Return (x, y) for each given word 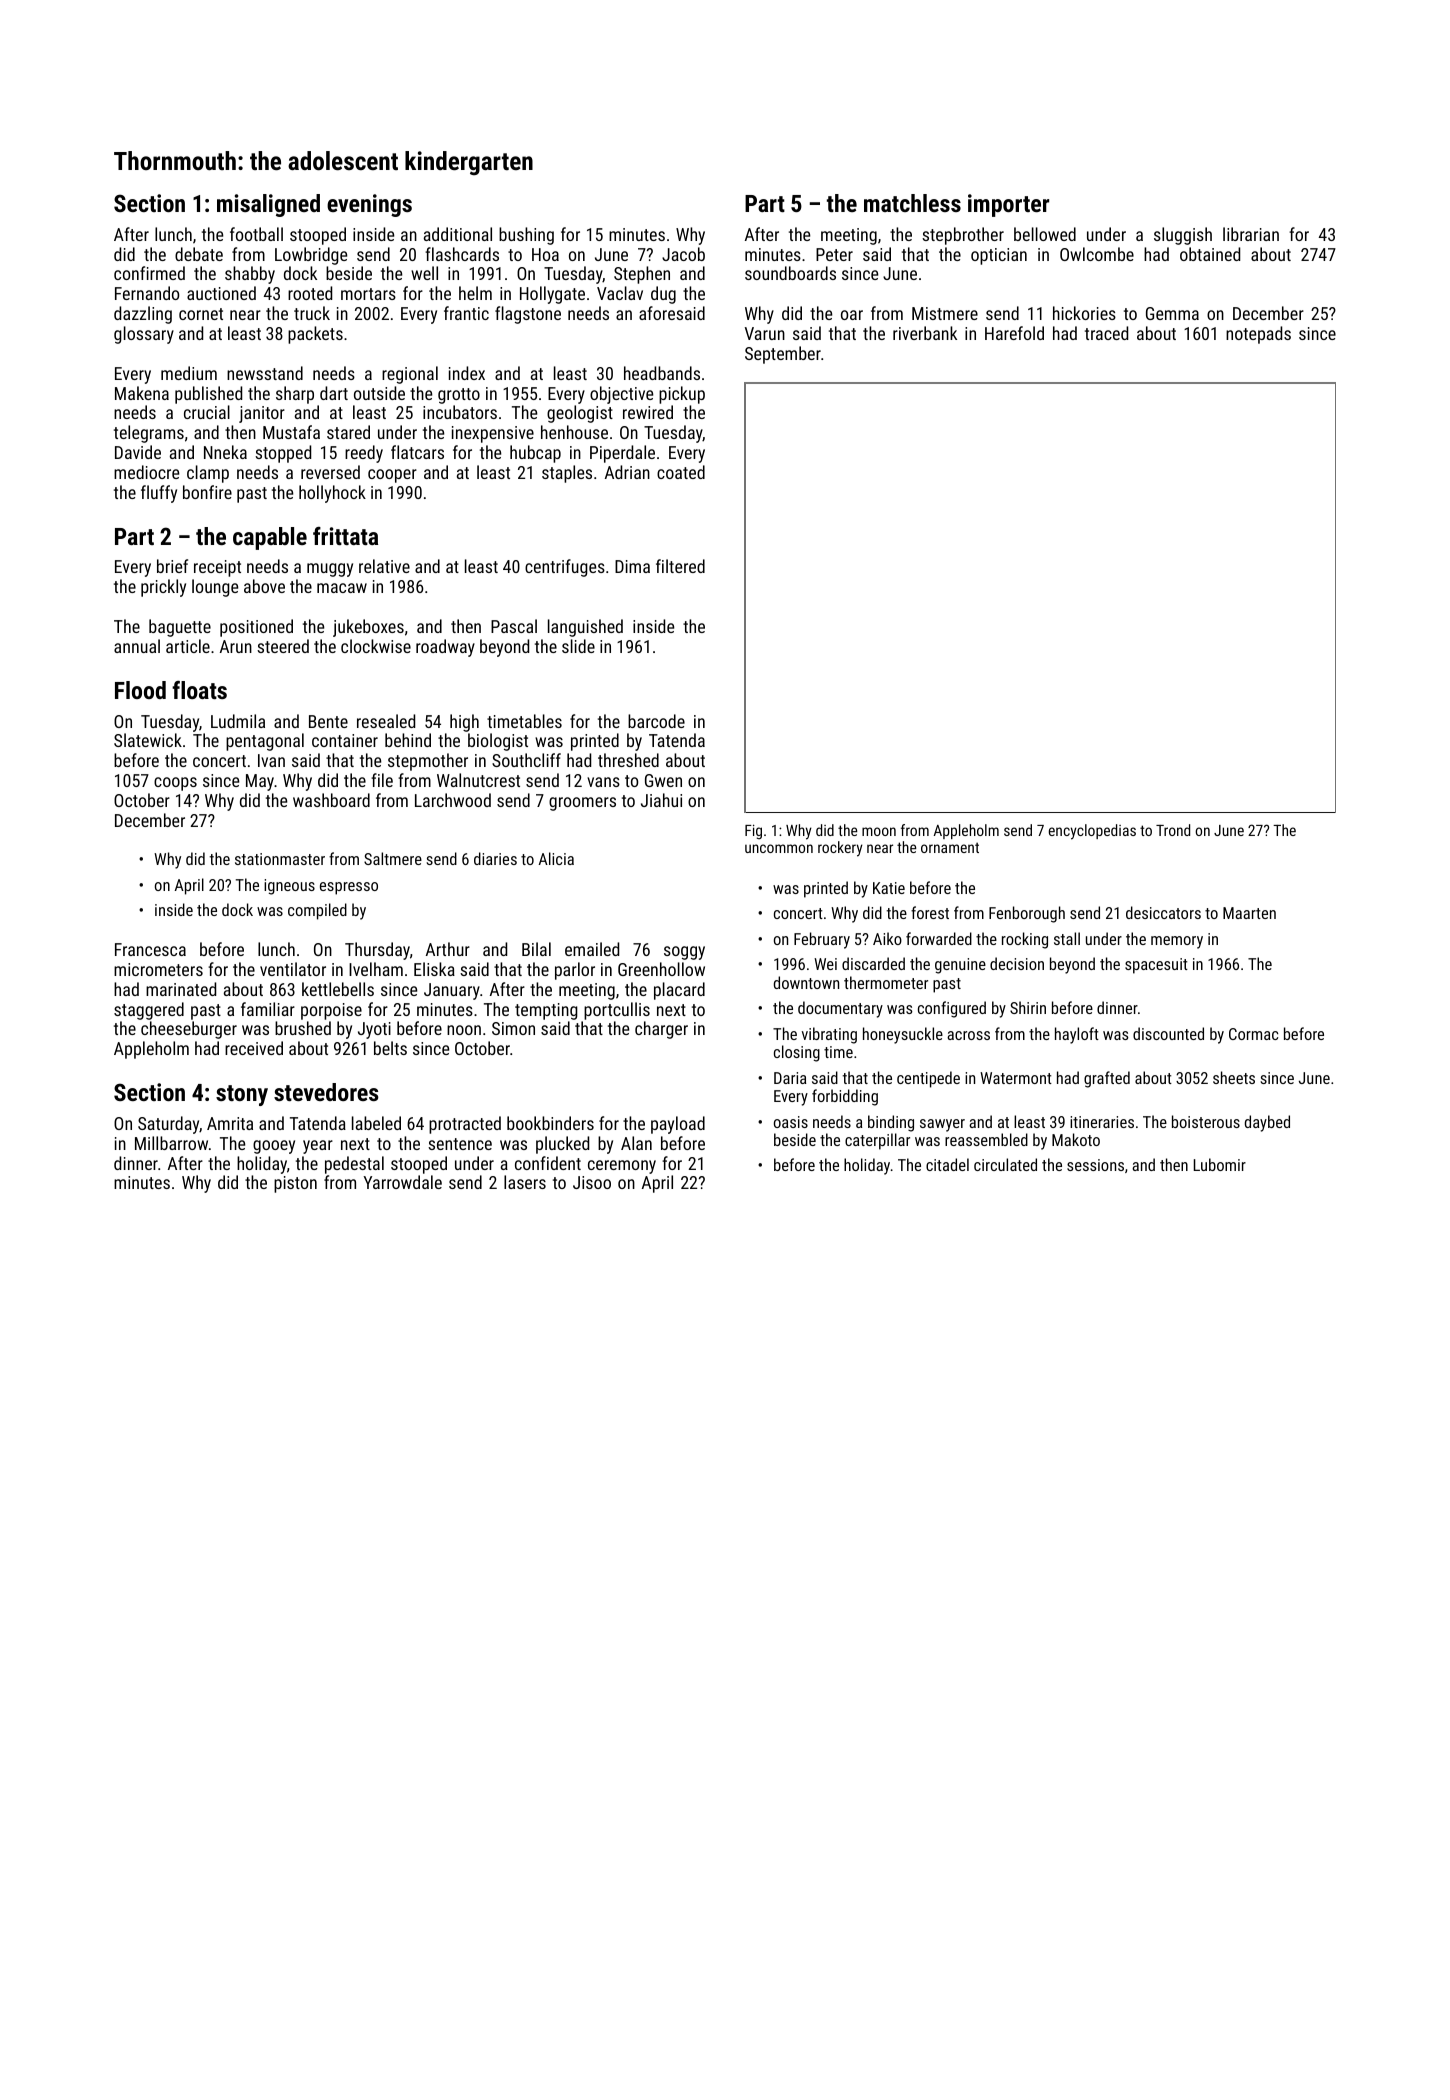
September (783, 355)
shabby (250, 275)
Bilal (536, 949)
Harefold (1014, 333)
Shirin (1028, 1007)
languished (585, 628)
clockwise (376, 646)
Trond (1173, 830)
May (260, 782)
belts (390, 1048)
